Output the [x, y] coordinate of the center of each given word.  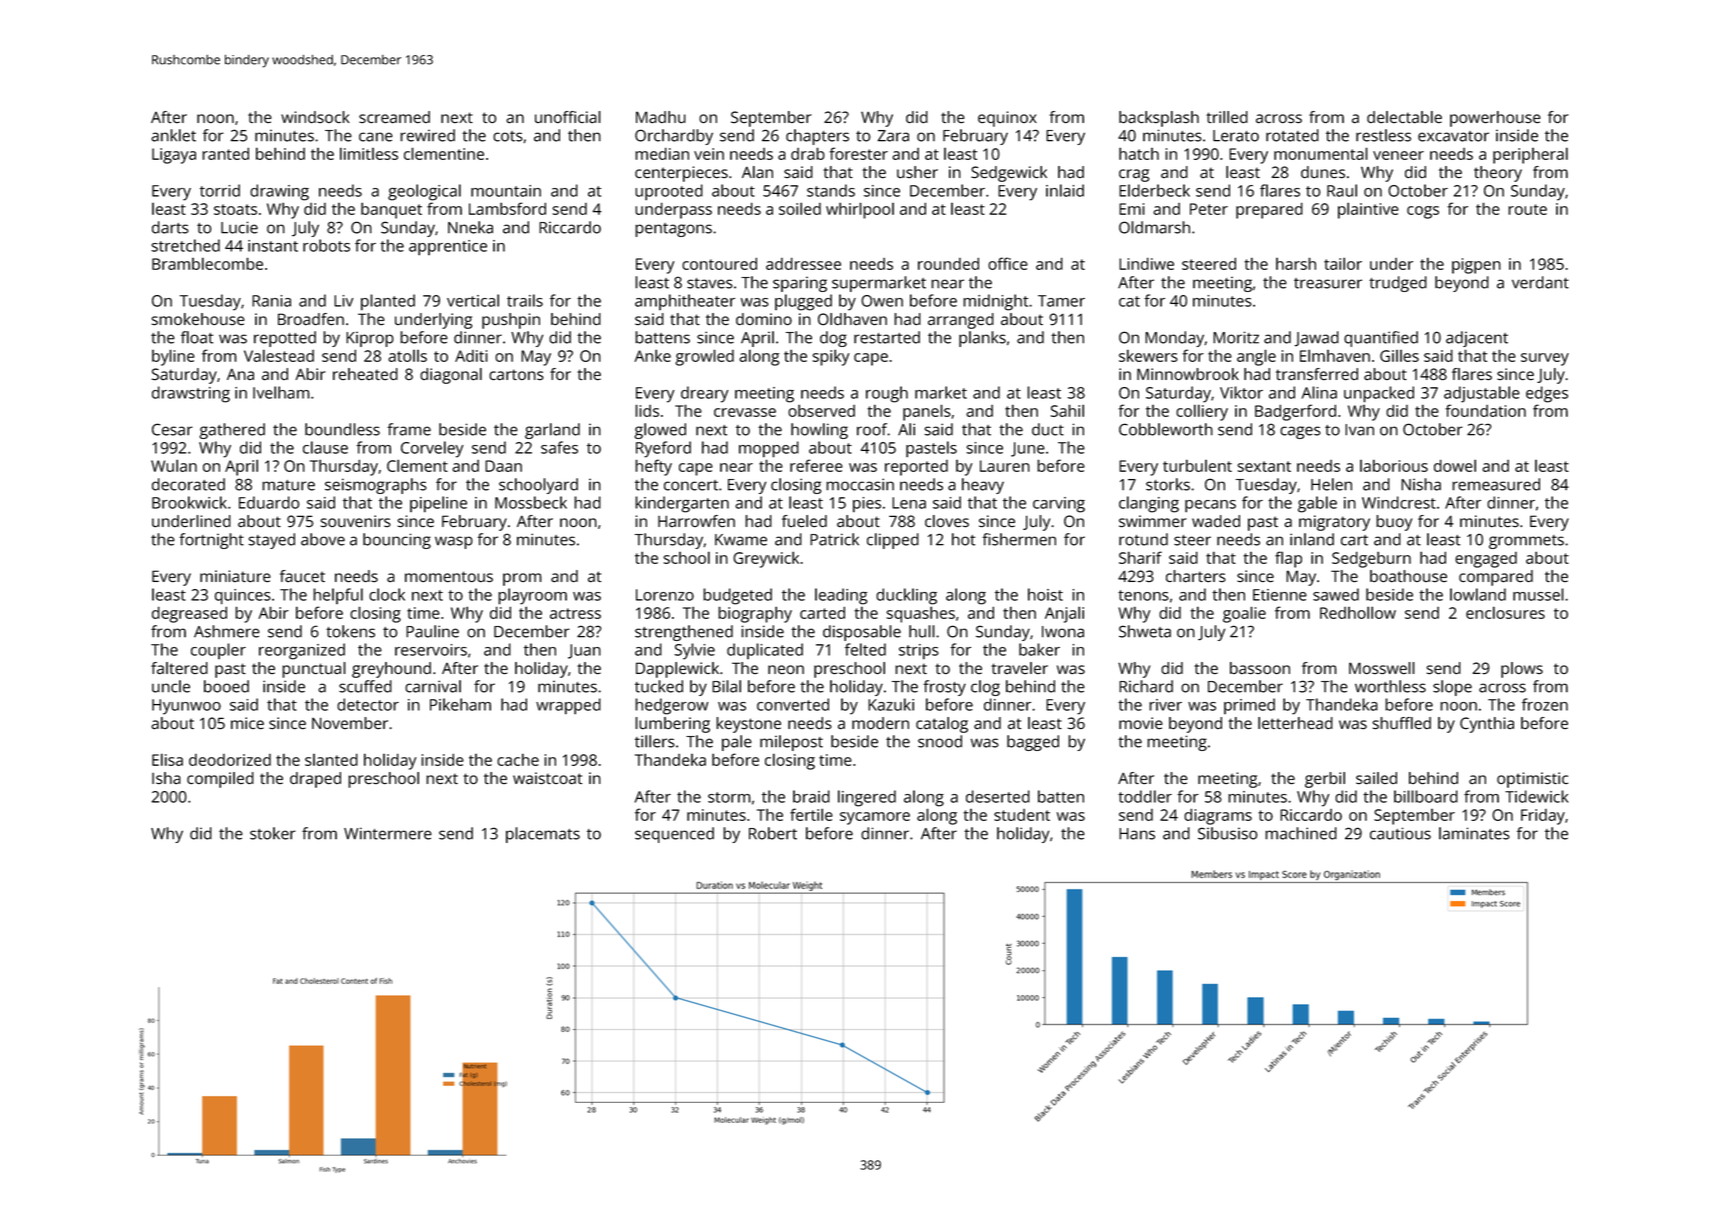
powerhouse [1495, 119]
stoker [273, 833]
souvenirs [355, 521]
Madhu [661, 117]
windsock [315, 117]
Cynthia [1487, 725]
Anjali [1064, 614]
